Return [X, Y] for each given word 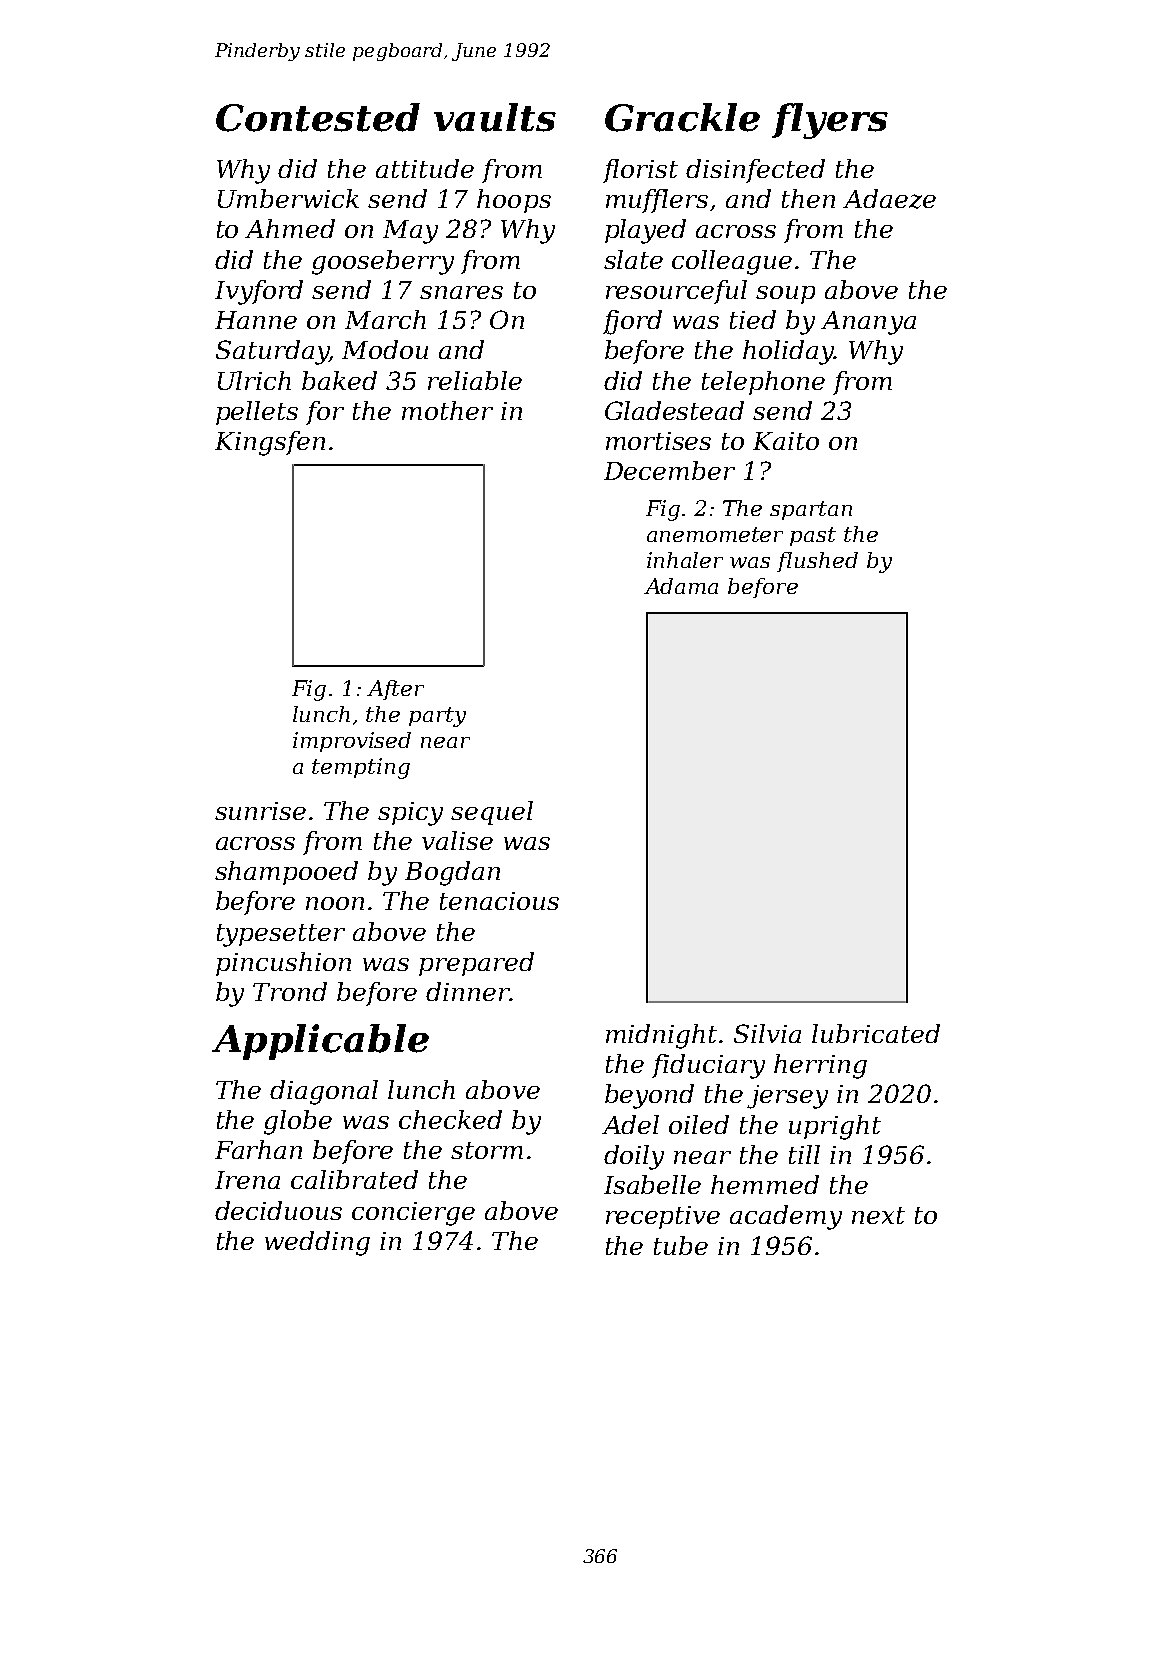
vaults [495, 117]
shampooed [286, 873]
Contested [318, 117]
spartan [811, 510]
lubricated [876, 1033]
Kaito [786, 441]
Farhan [258, 1149]
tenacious [499, 901]
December [669, 470]
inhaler [685, 560]
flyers [830, 121]
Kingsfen [270, 443]
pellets [257, 413]
